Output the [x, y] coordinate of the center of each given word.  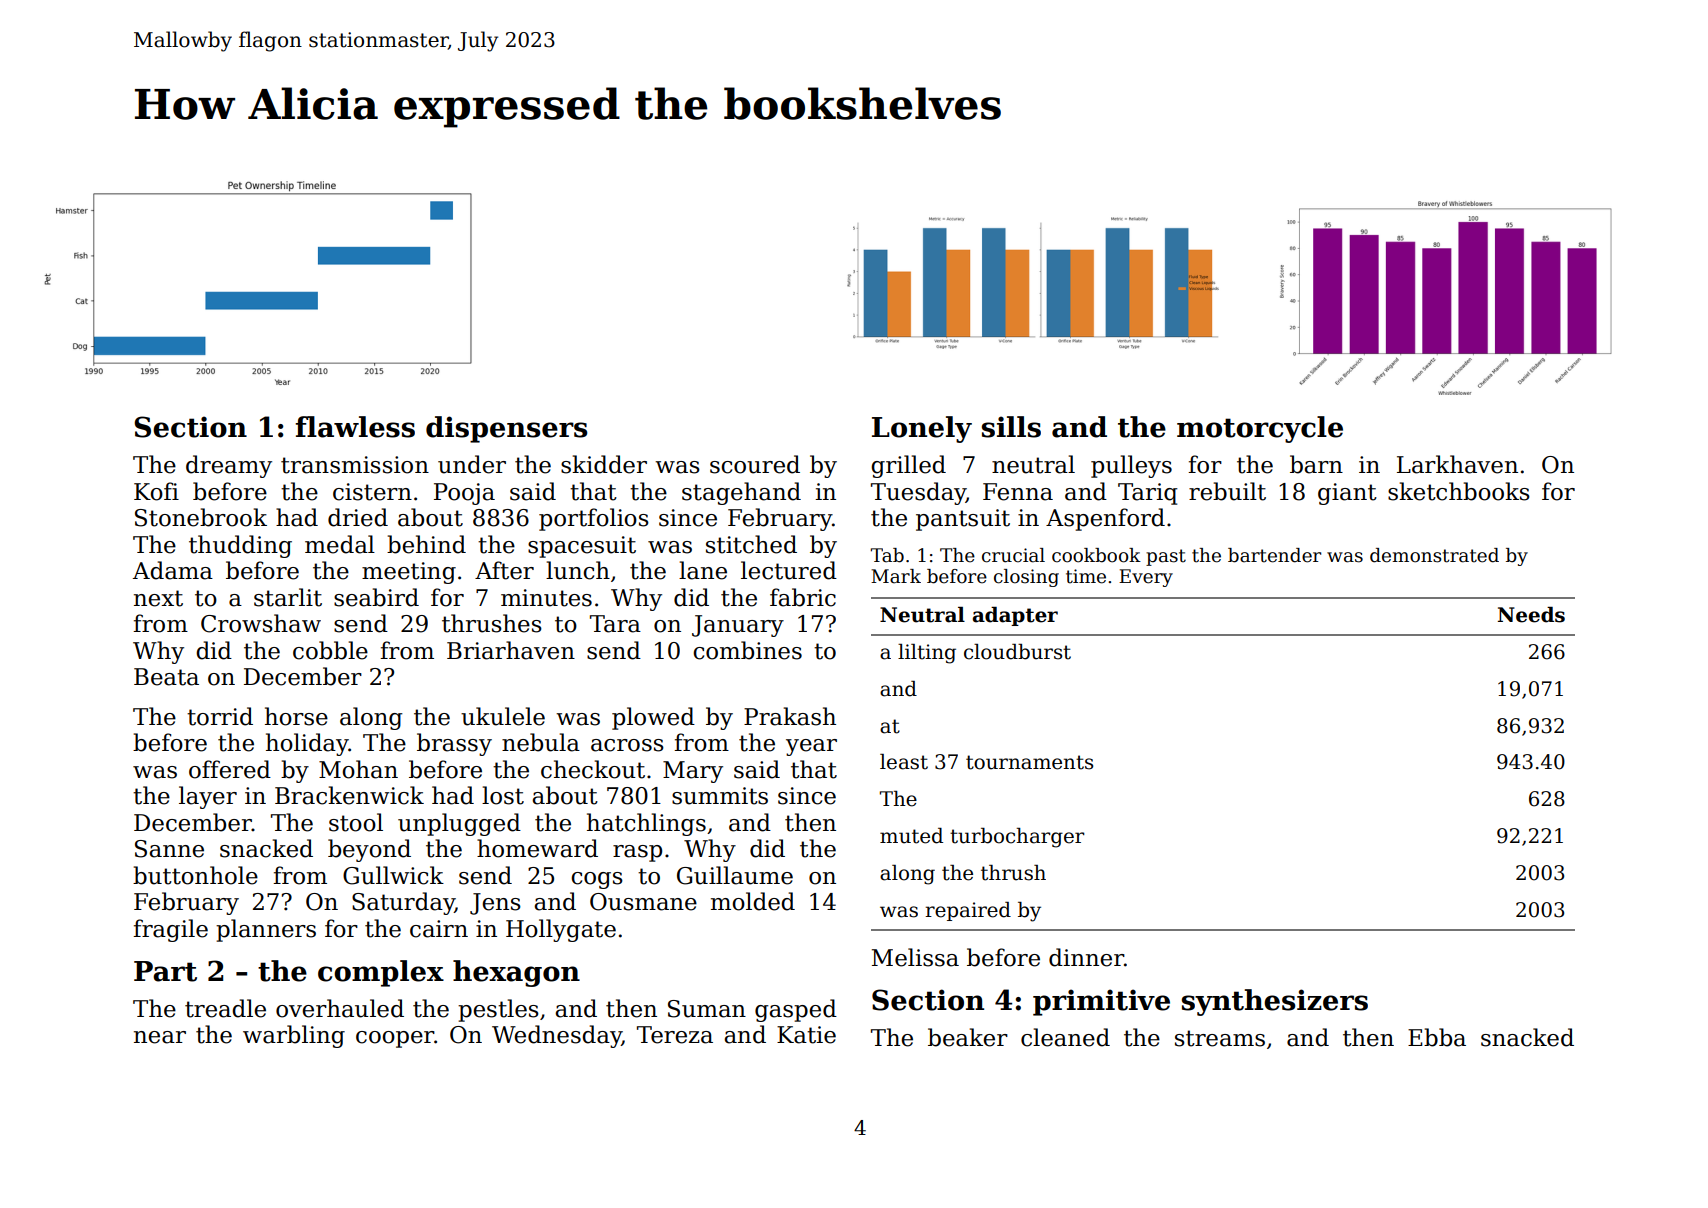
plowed [653, 718]
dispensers [506, 429]
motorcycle [1260, 429]
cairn [439, 929]
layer [208, 797]
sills [1011, 427]
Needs [1531, 615]
